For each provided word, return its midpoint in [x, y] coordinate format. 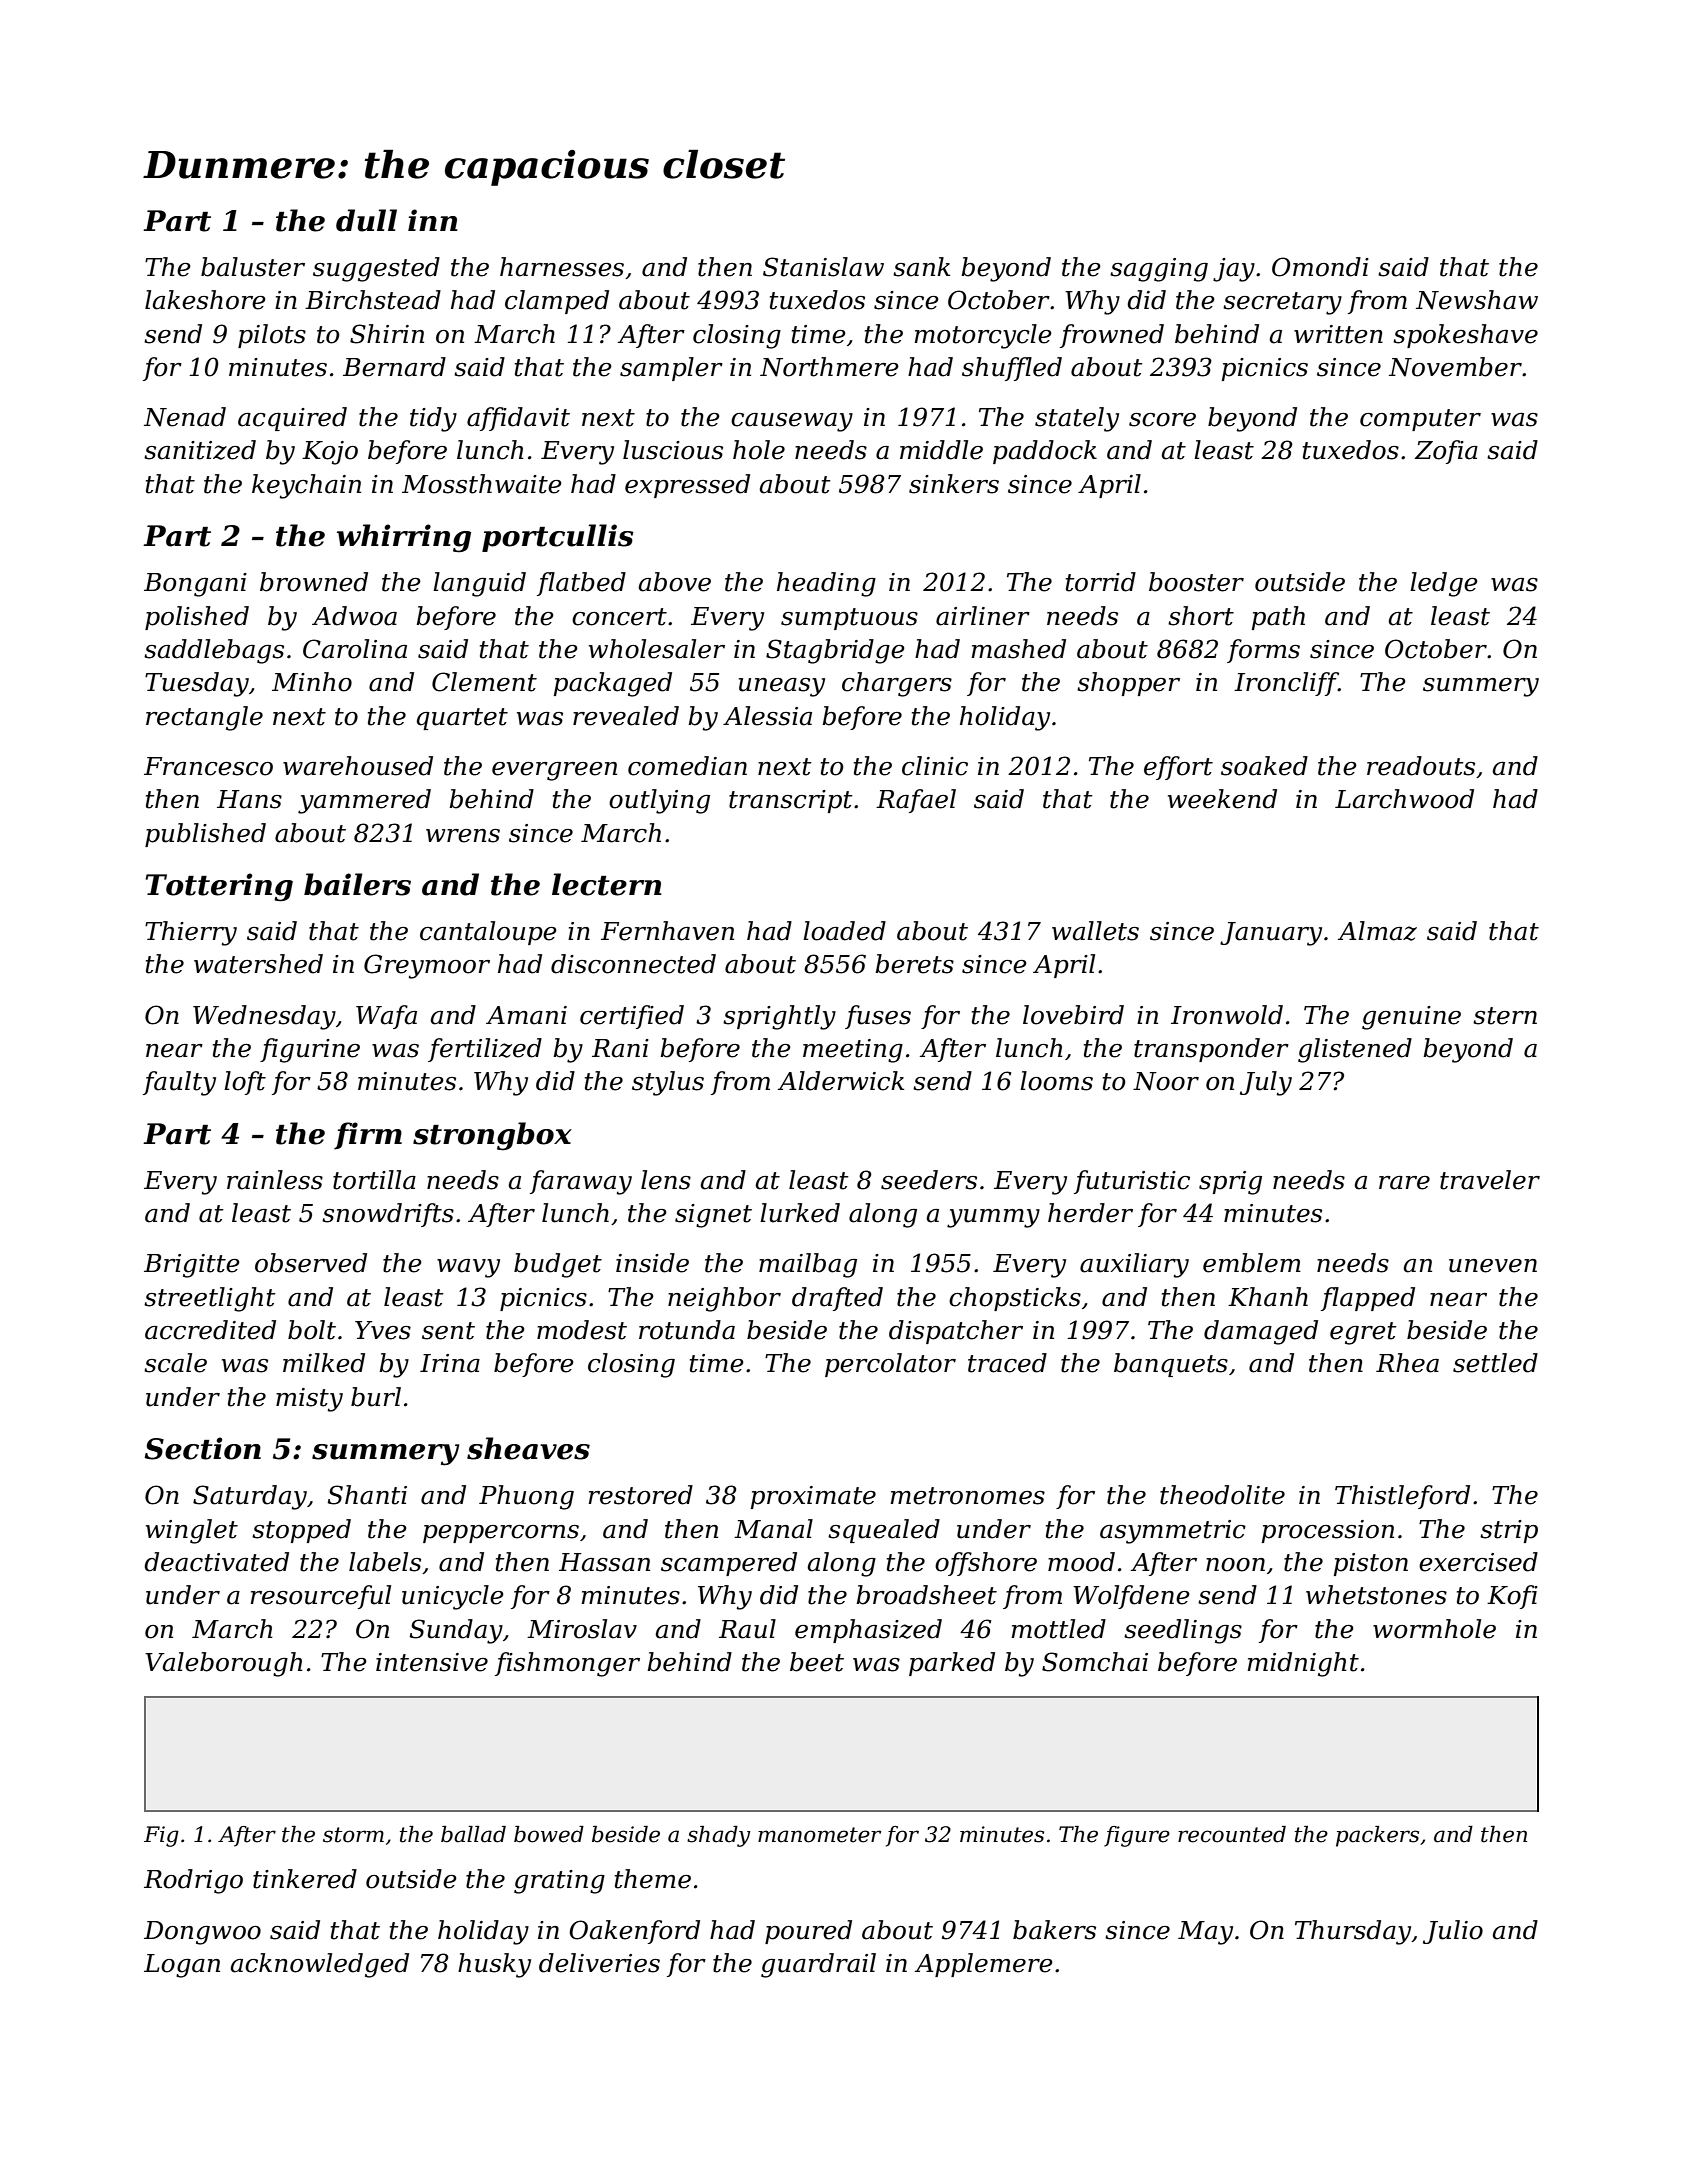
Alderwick [841, 1081]
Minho [312, 682]
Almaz [1377, 931]
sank [921, 267]
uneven [1493, 1266]
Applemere [984, 1965]
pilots [272, 336]
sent [448, 1331]
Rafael [916, 801]
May [1205, 1933]
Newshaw [1477, 300]
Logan [182, 1966]
